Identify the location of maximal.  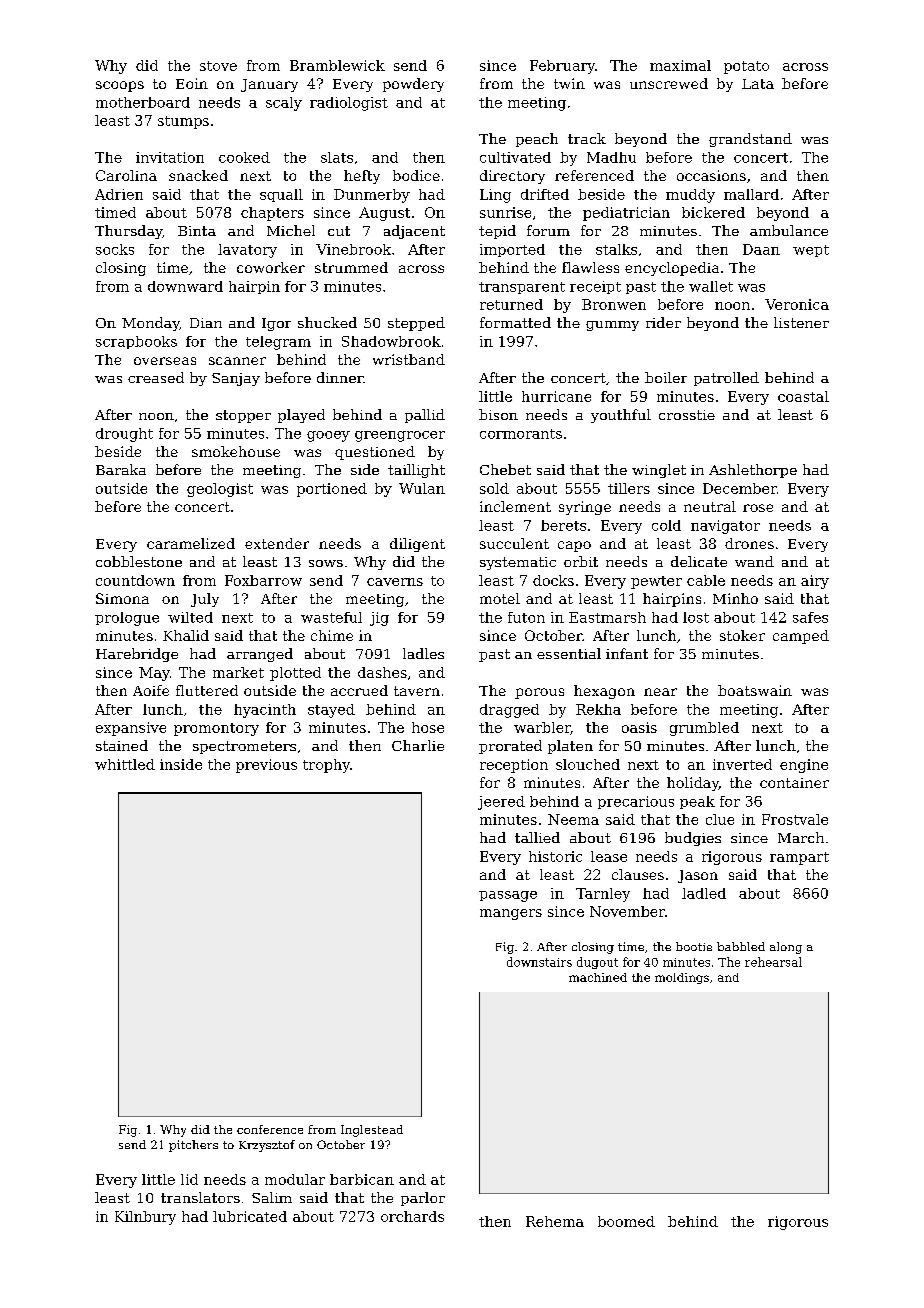
(680, 65).
